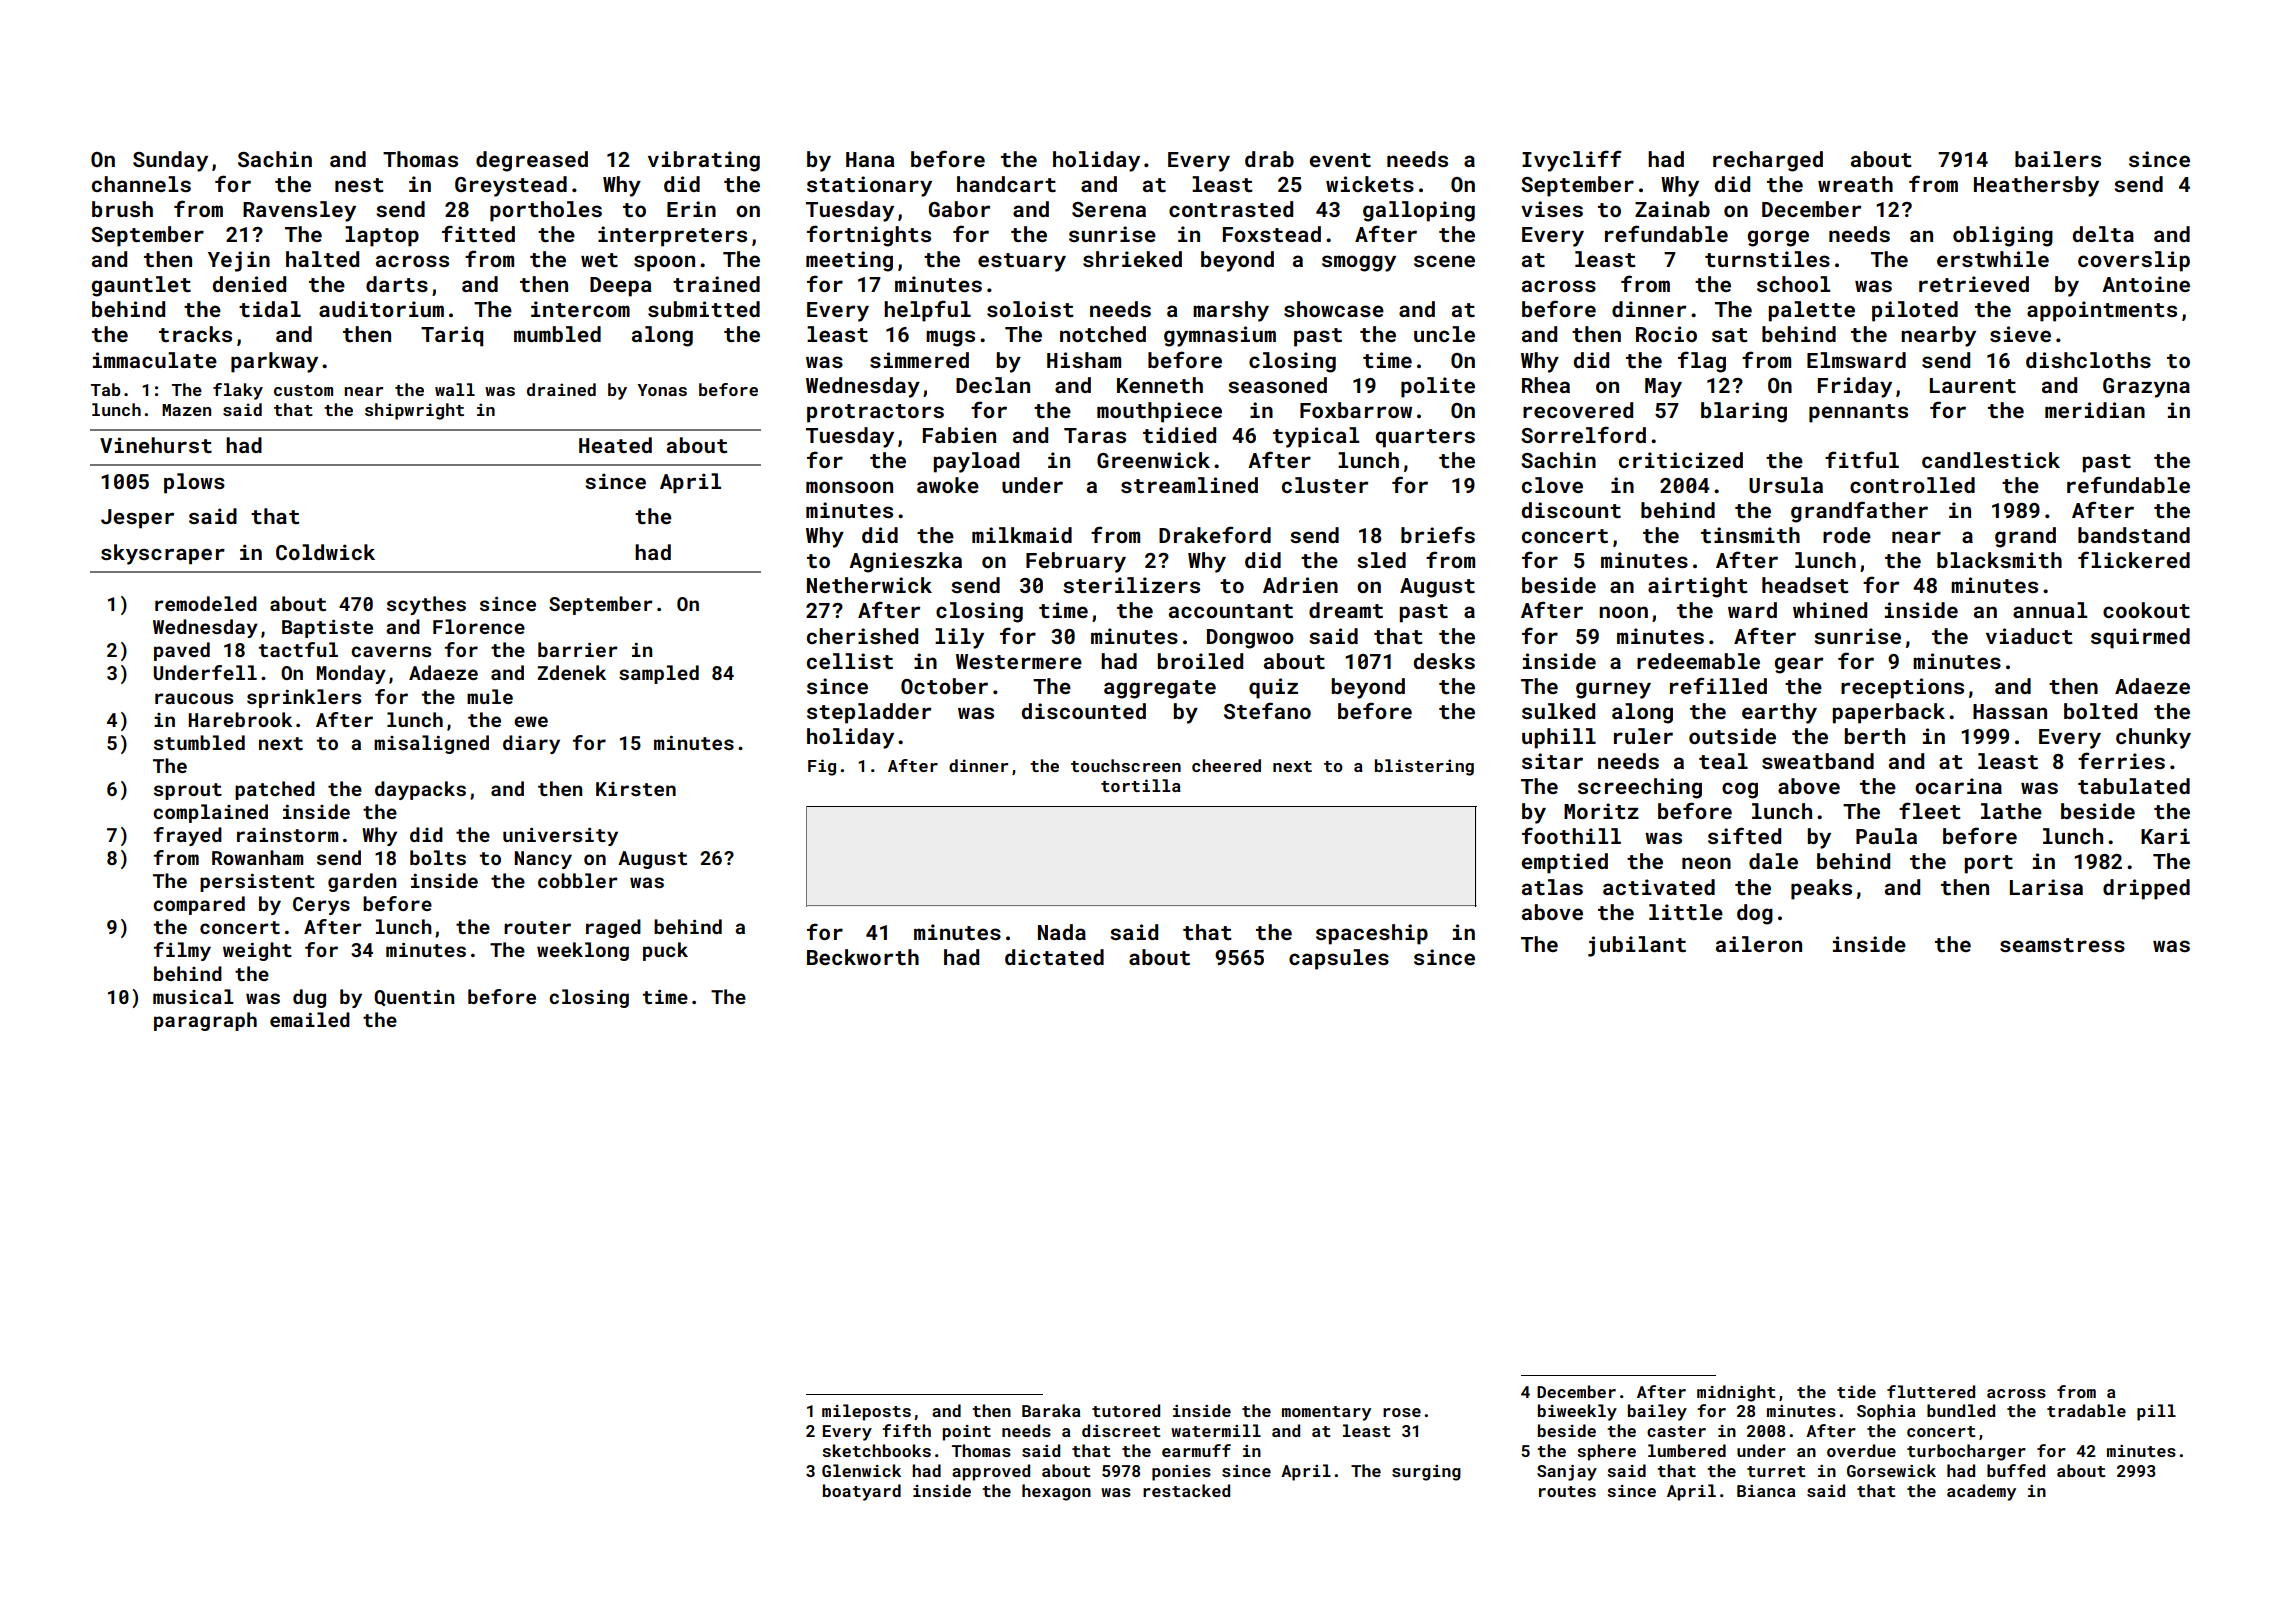 Image resolution: width=2282 pixels, height=1614 pixels. Describe the element at coordinates (861, 1470) in the document. I see `Glenwick` at that location.
